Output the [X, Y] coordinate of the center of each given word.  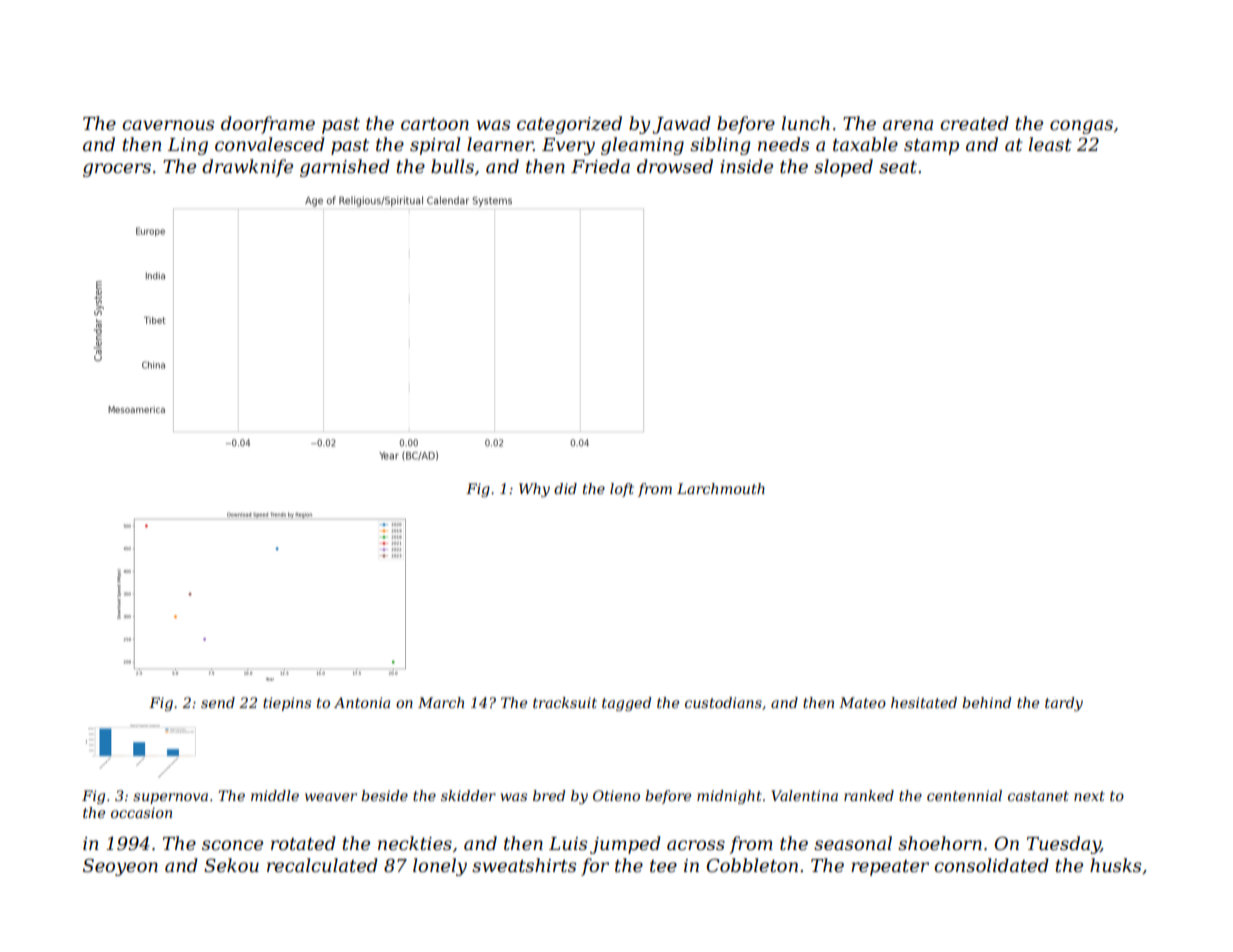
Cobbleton [752, 865]
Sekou [231, 865]
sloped [843, 168]
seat [898, 167]
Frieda [600, 166]
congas [1081, 127]
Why [534, 490]
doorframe [268, 125]
